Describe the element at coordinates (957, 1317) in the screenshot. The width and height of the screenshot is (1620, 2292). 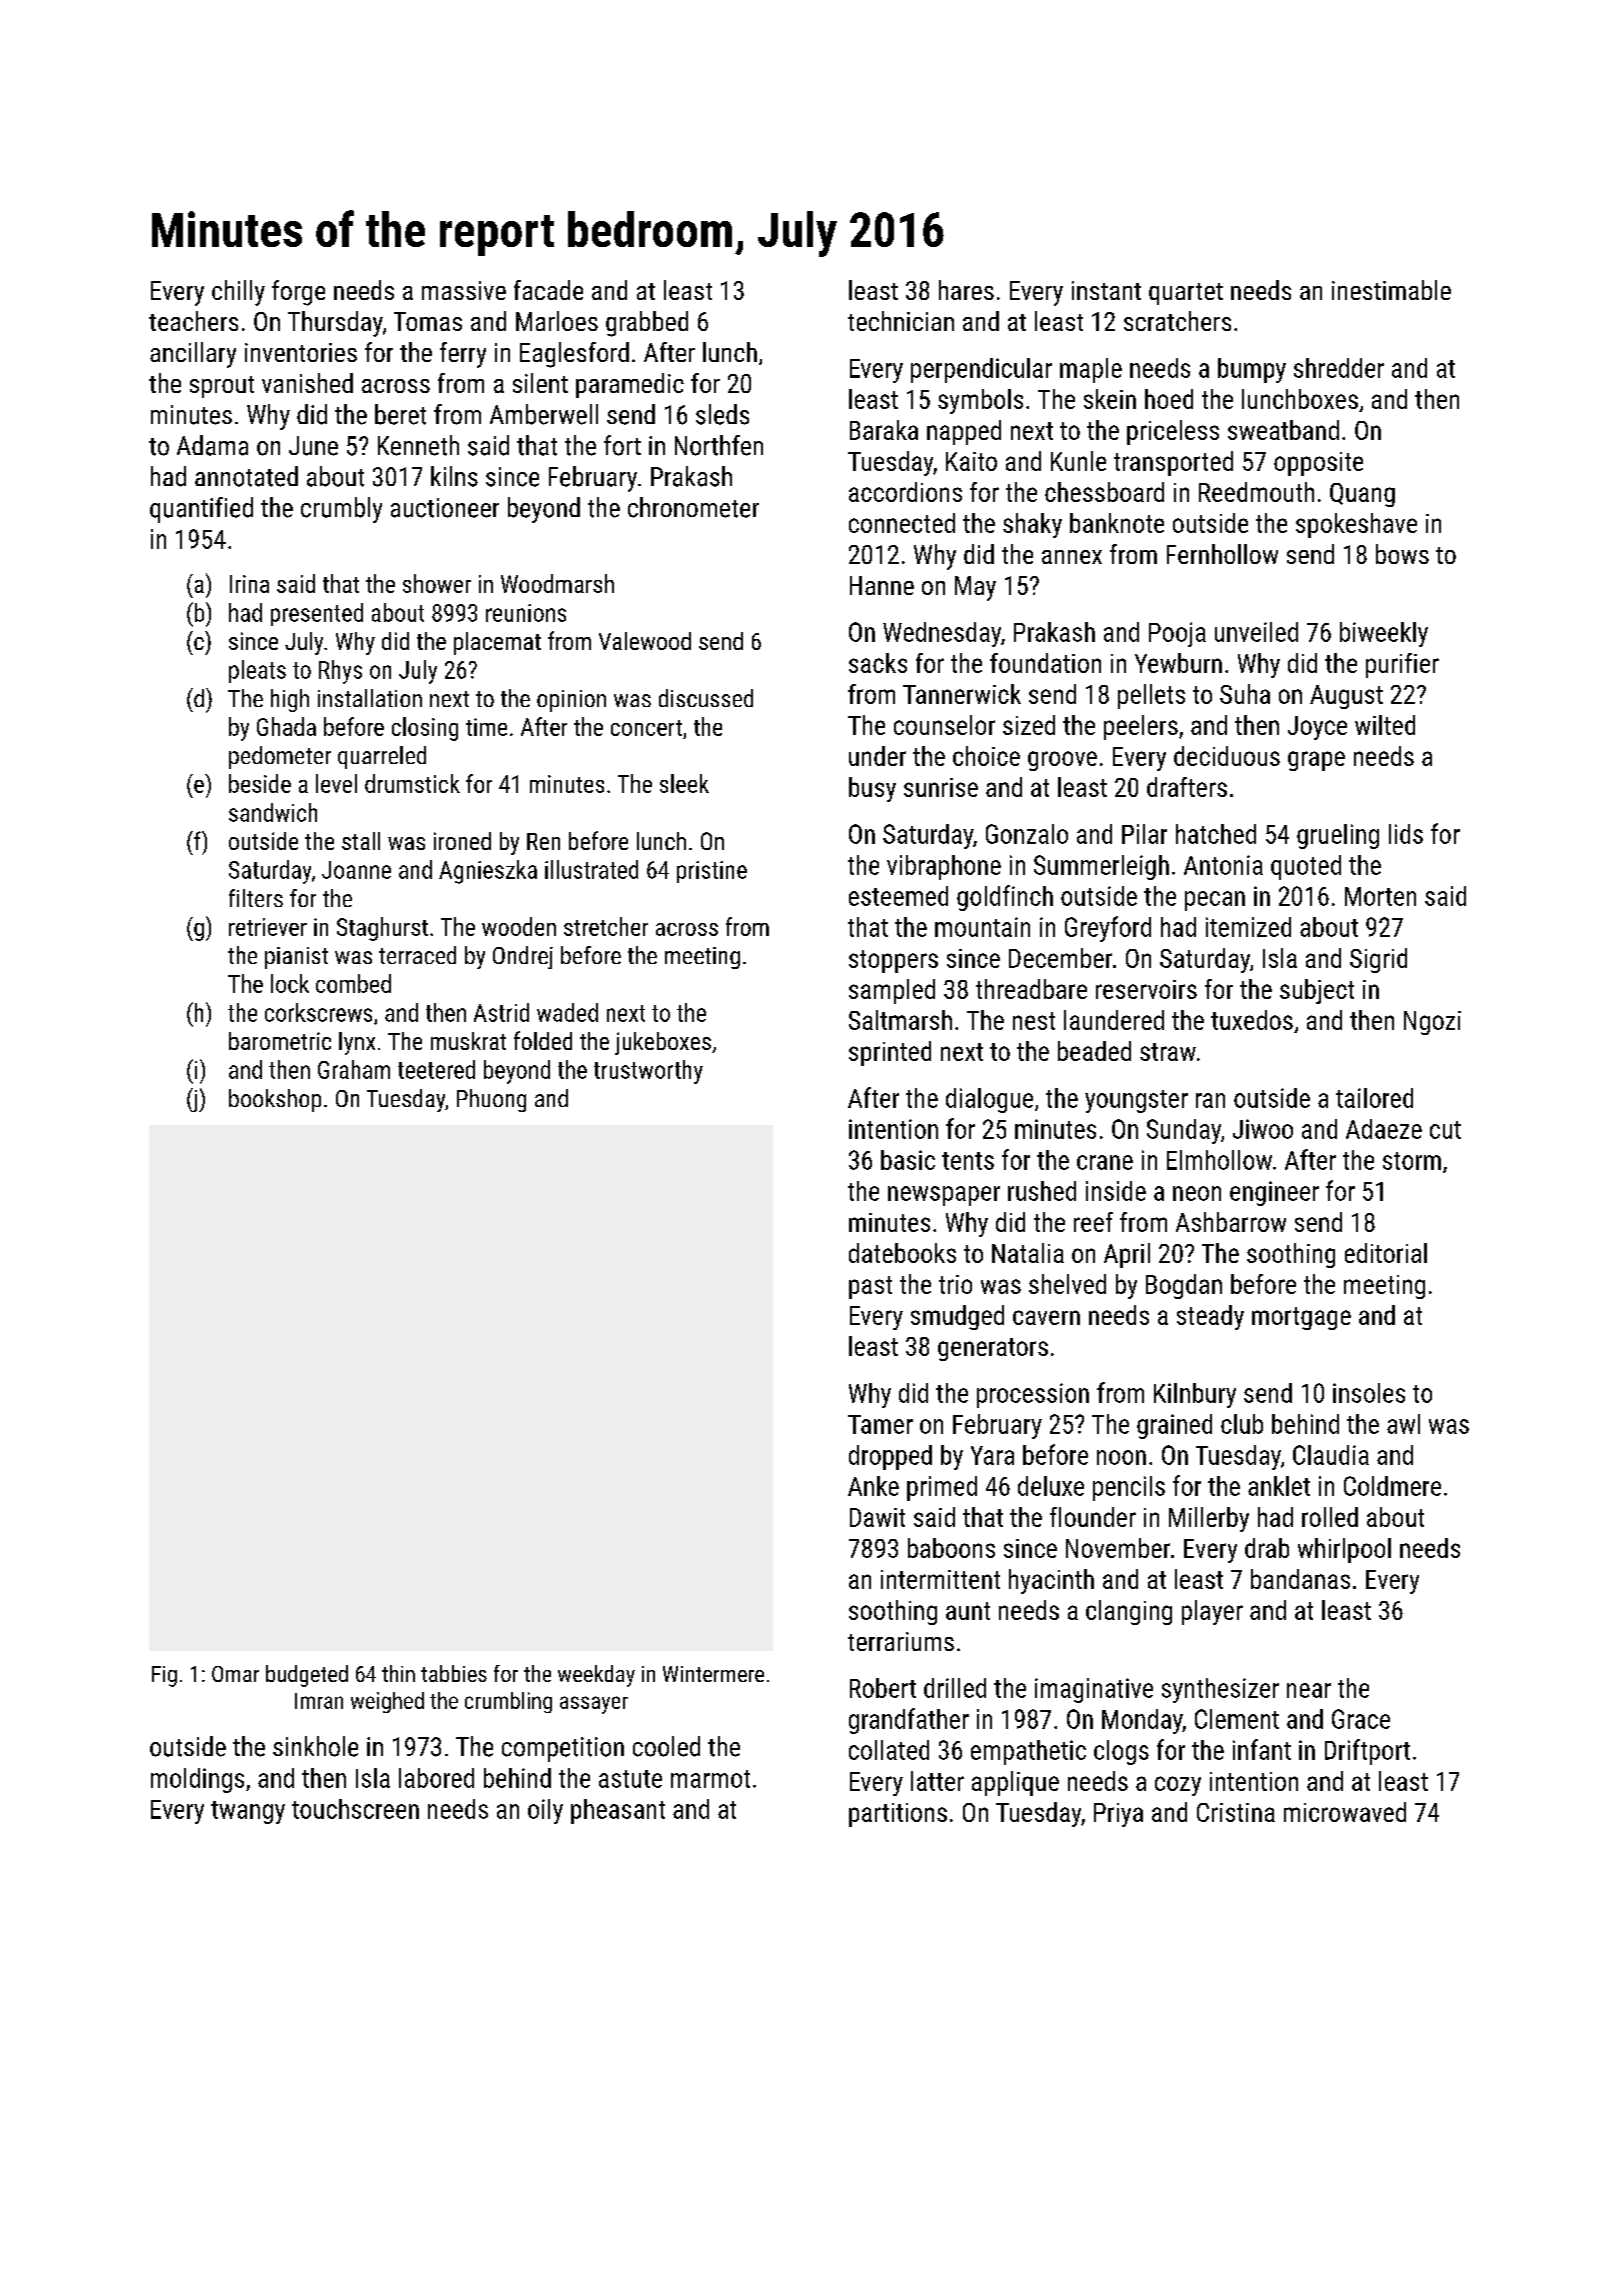
I see `smudged` at that location.
